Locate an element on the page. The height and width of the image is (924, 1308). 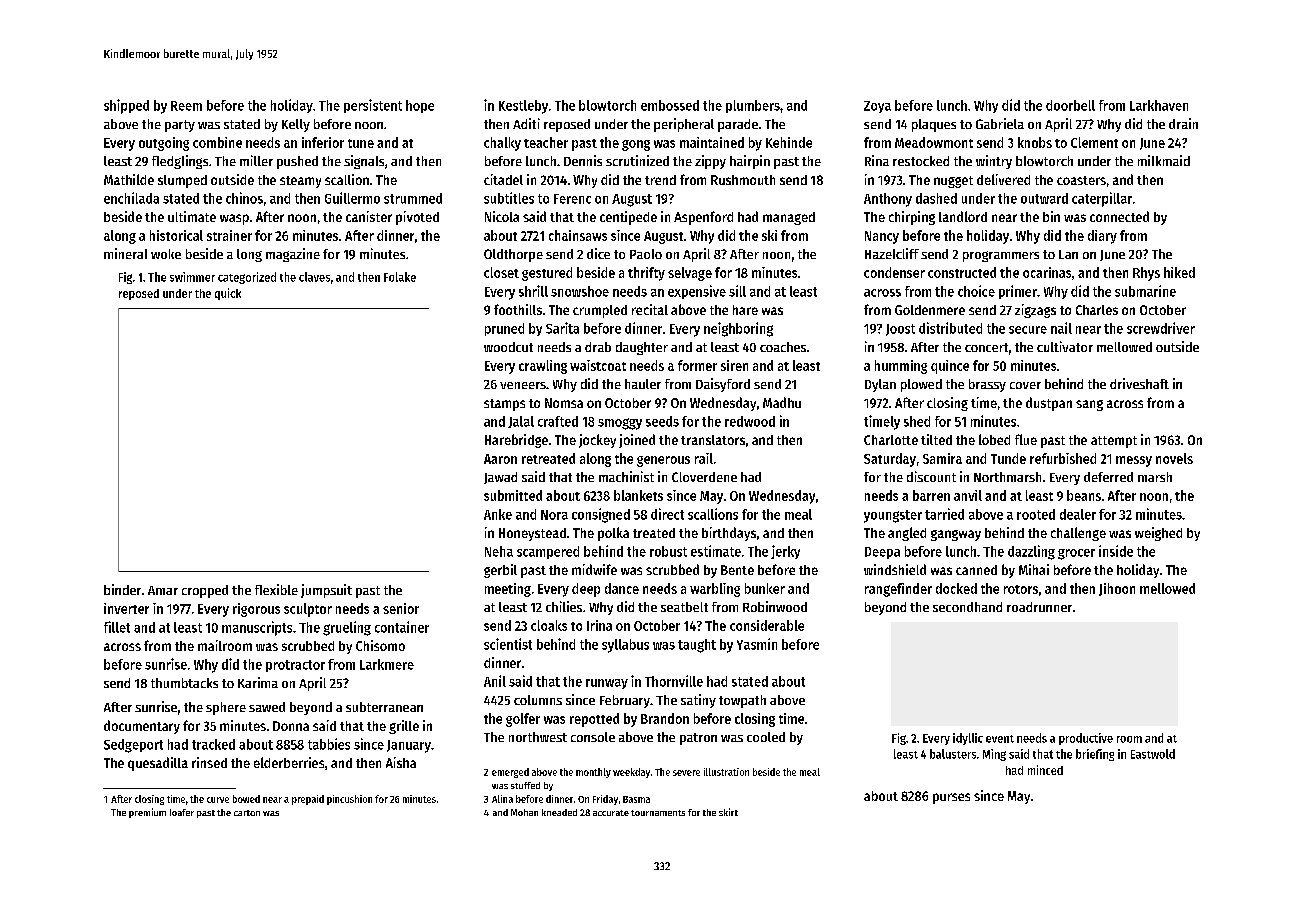
claves is located at coordinates (314, 277).
